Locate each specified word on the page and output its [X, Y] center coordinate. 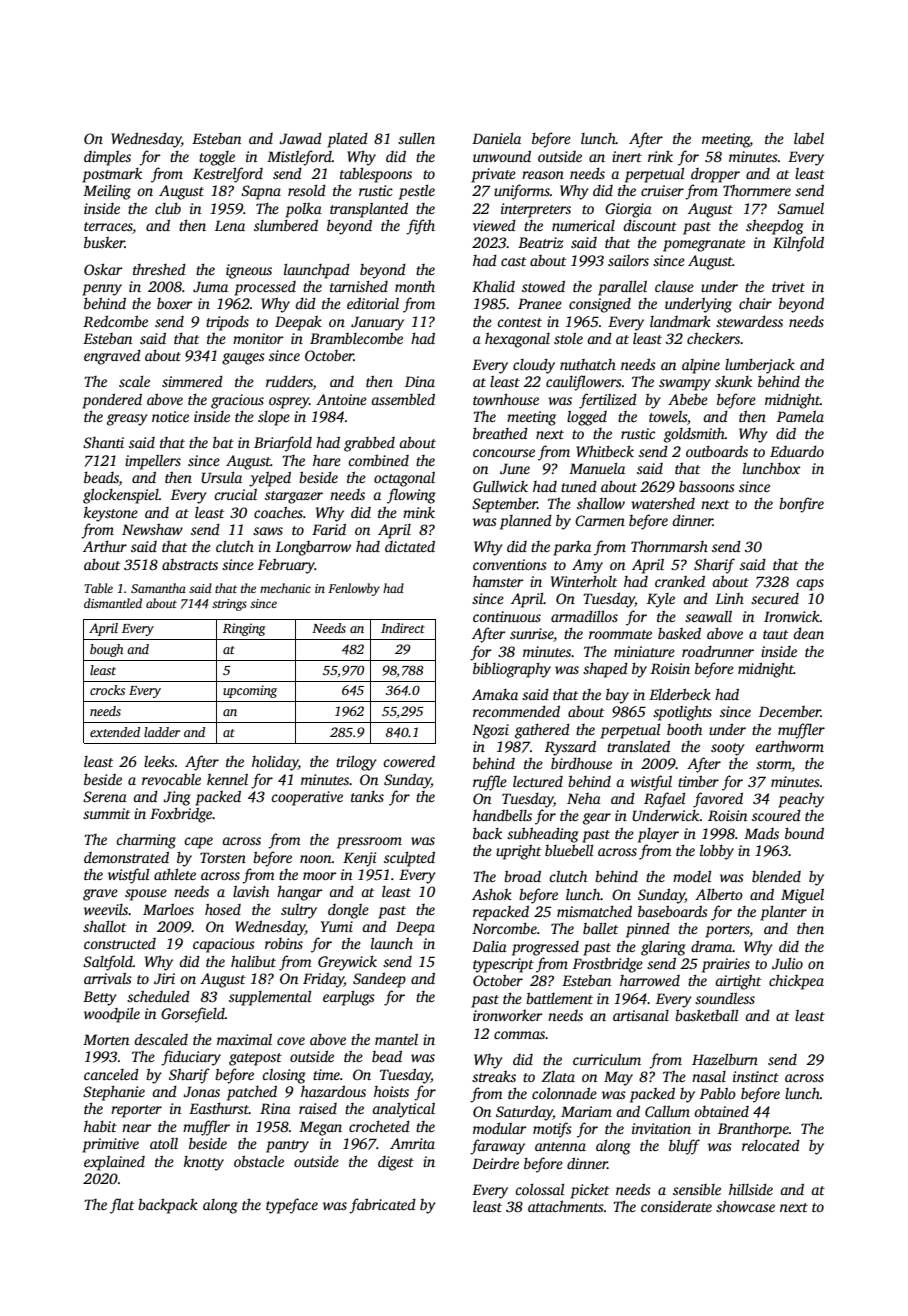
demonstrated [126, 857]
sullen [416, 138]
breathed [500, 433]
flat [122, 1206]
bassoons [707, 486]
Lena [230, 225]
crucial [235, 494]
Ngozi [490, 731]
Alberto [719, 894]
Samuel [800, 208]
